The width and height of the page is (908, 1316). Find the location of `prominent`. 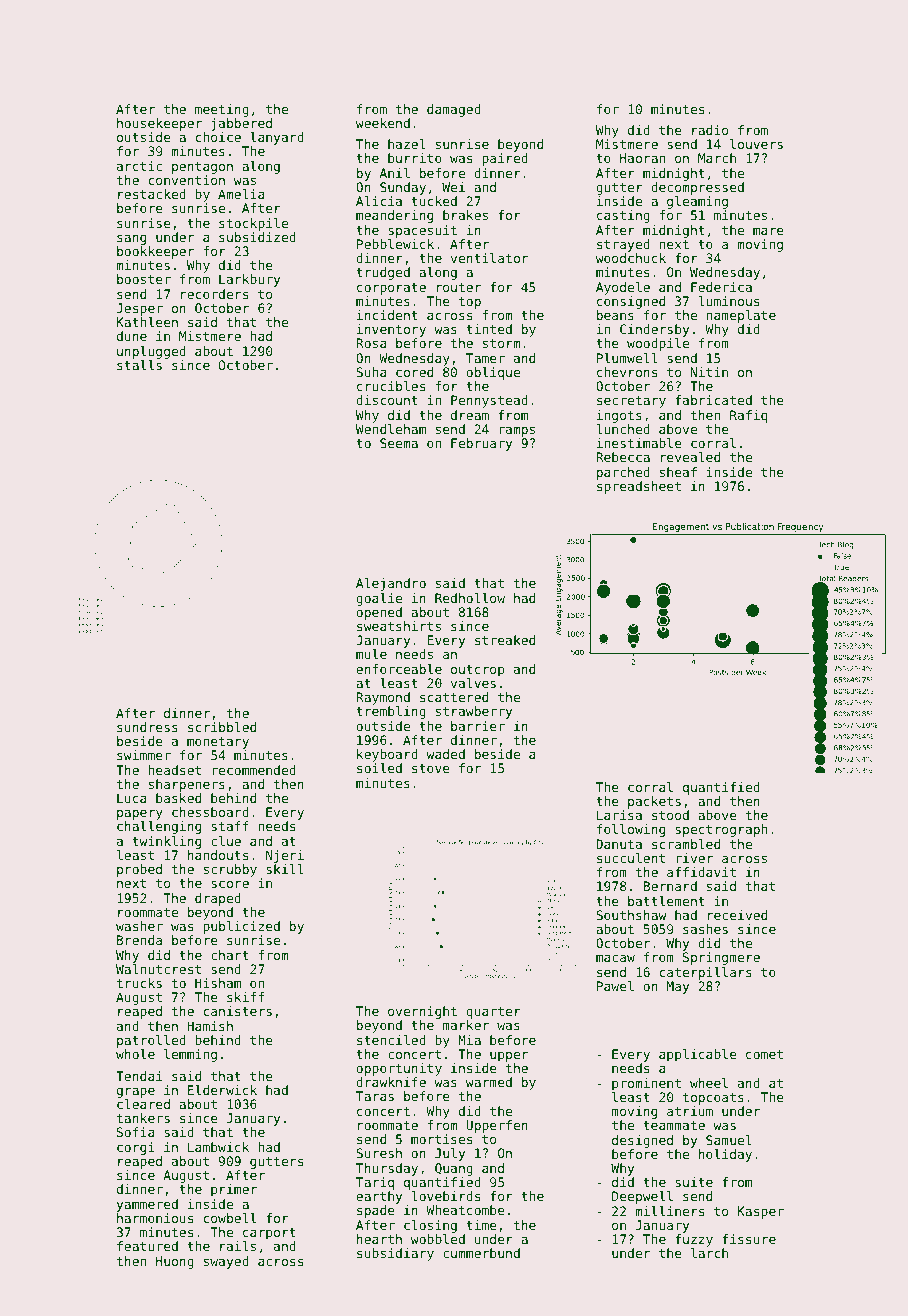

prominent is located at coordinates (646, 1084).
